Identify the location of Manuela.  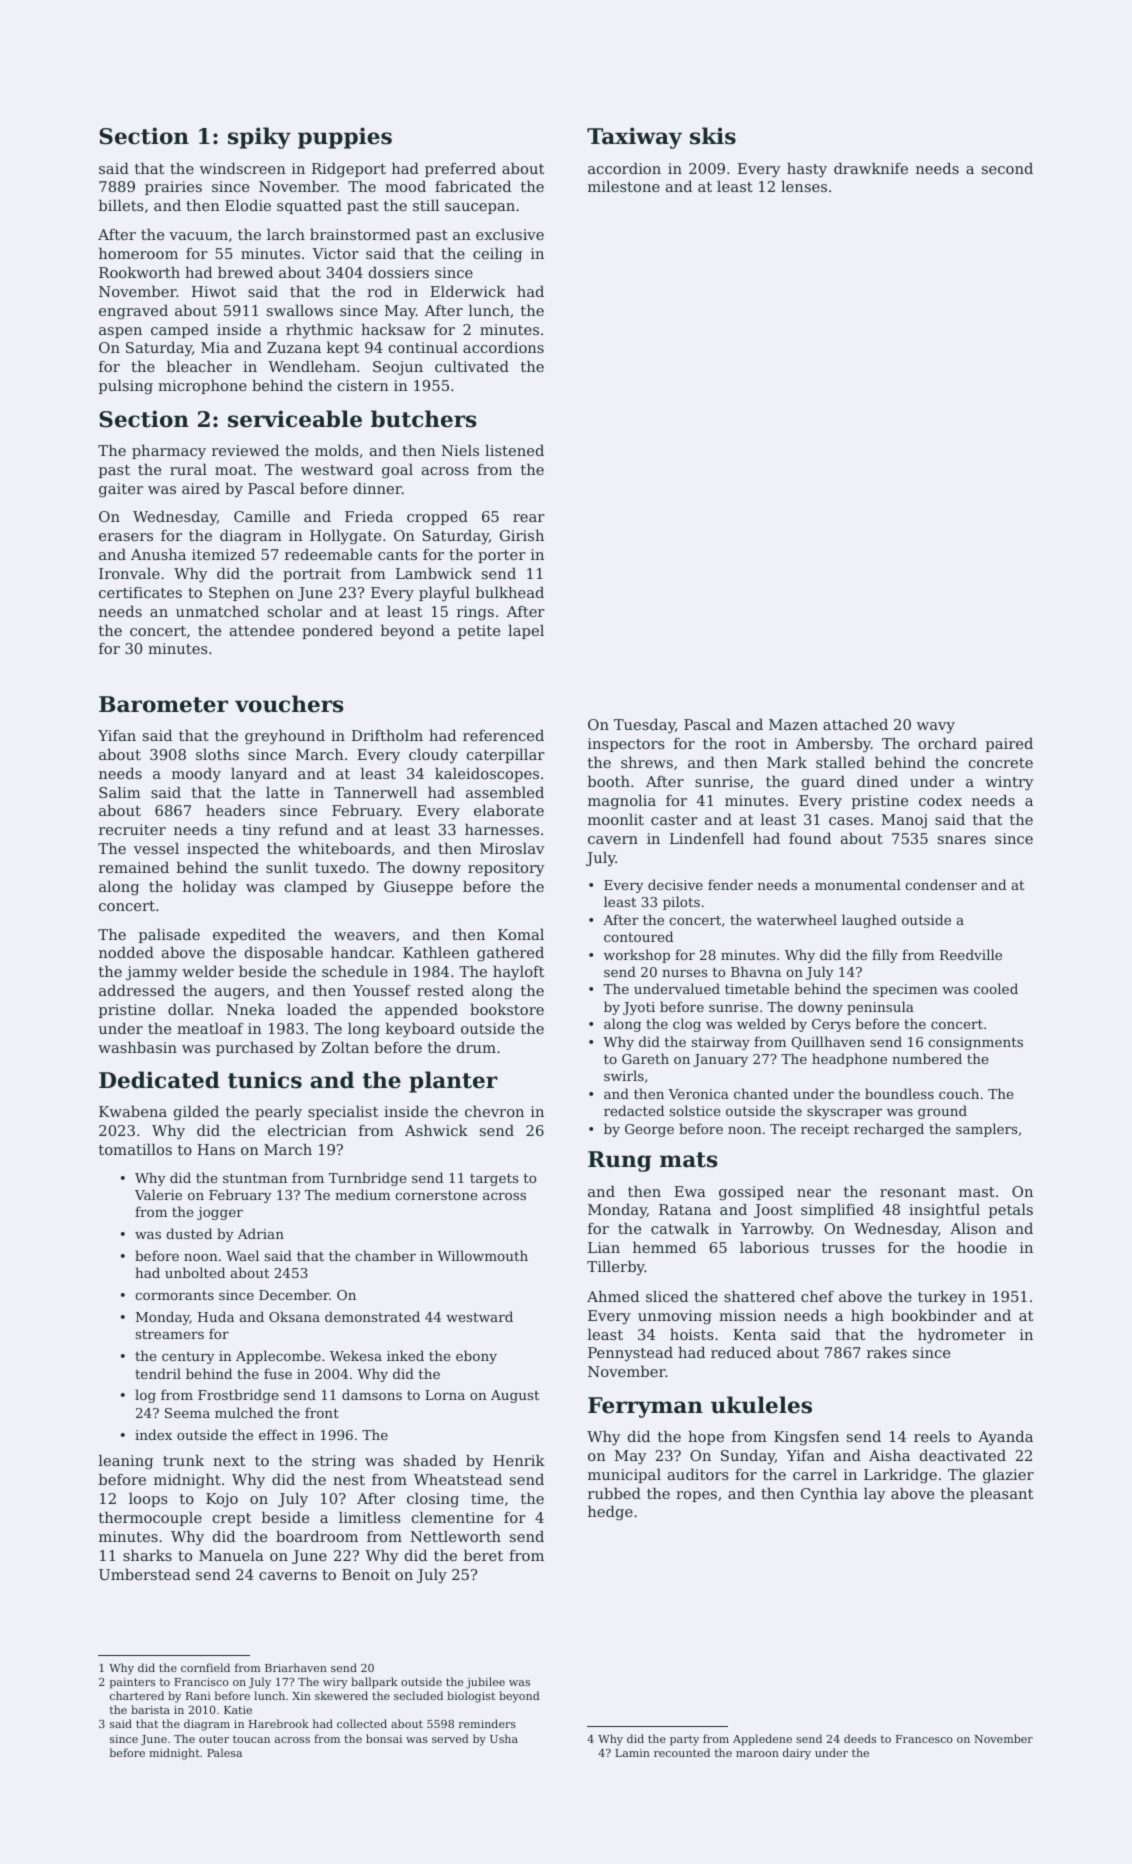
(231, 1555).
